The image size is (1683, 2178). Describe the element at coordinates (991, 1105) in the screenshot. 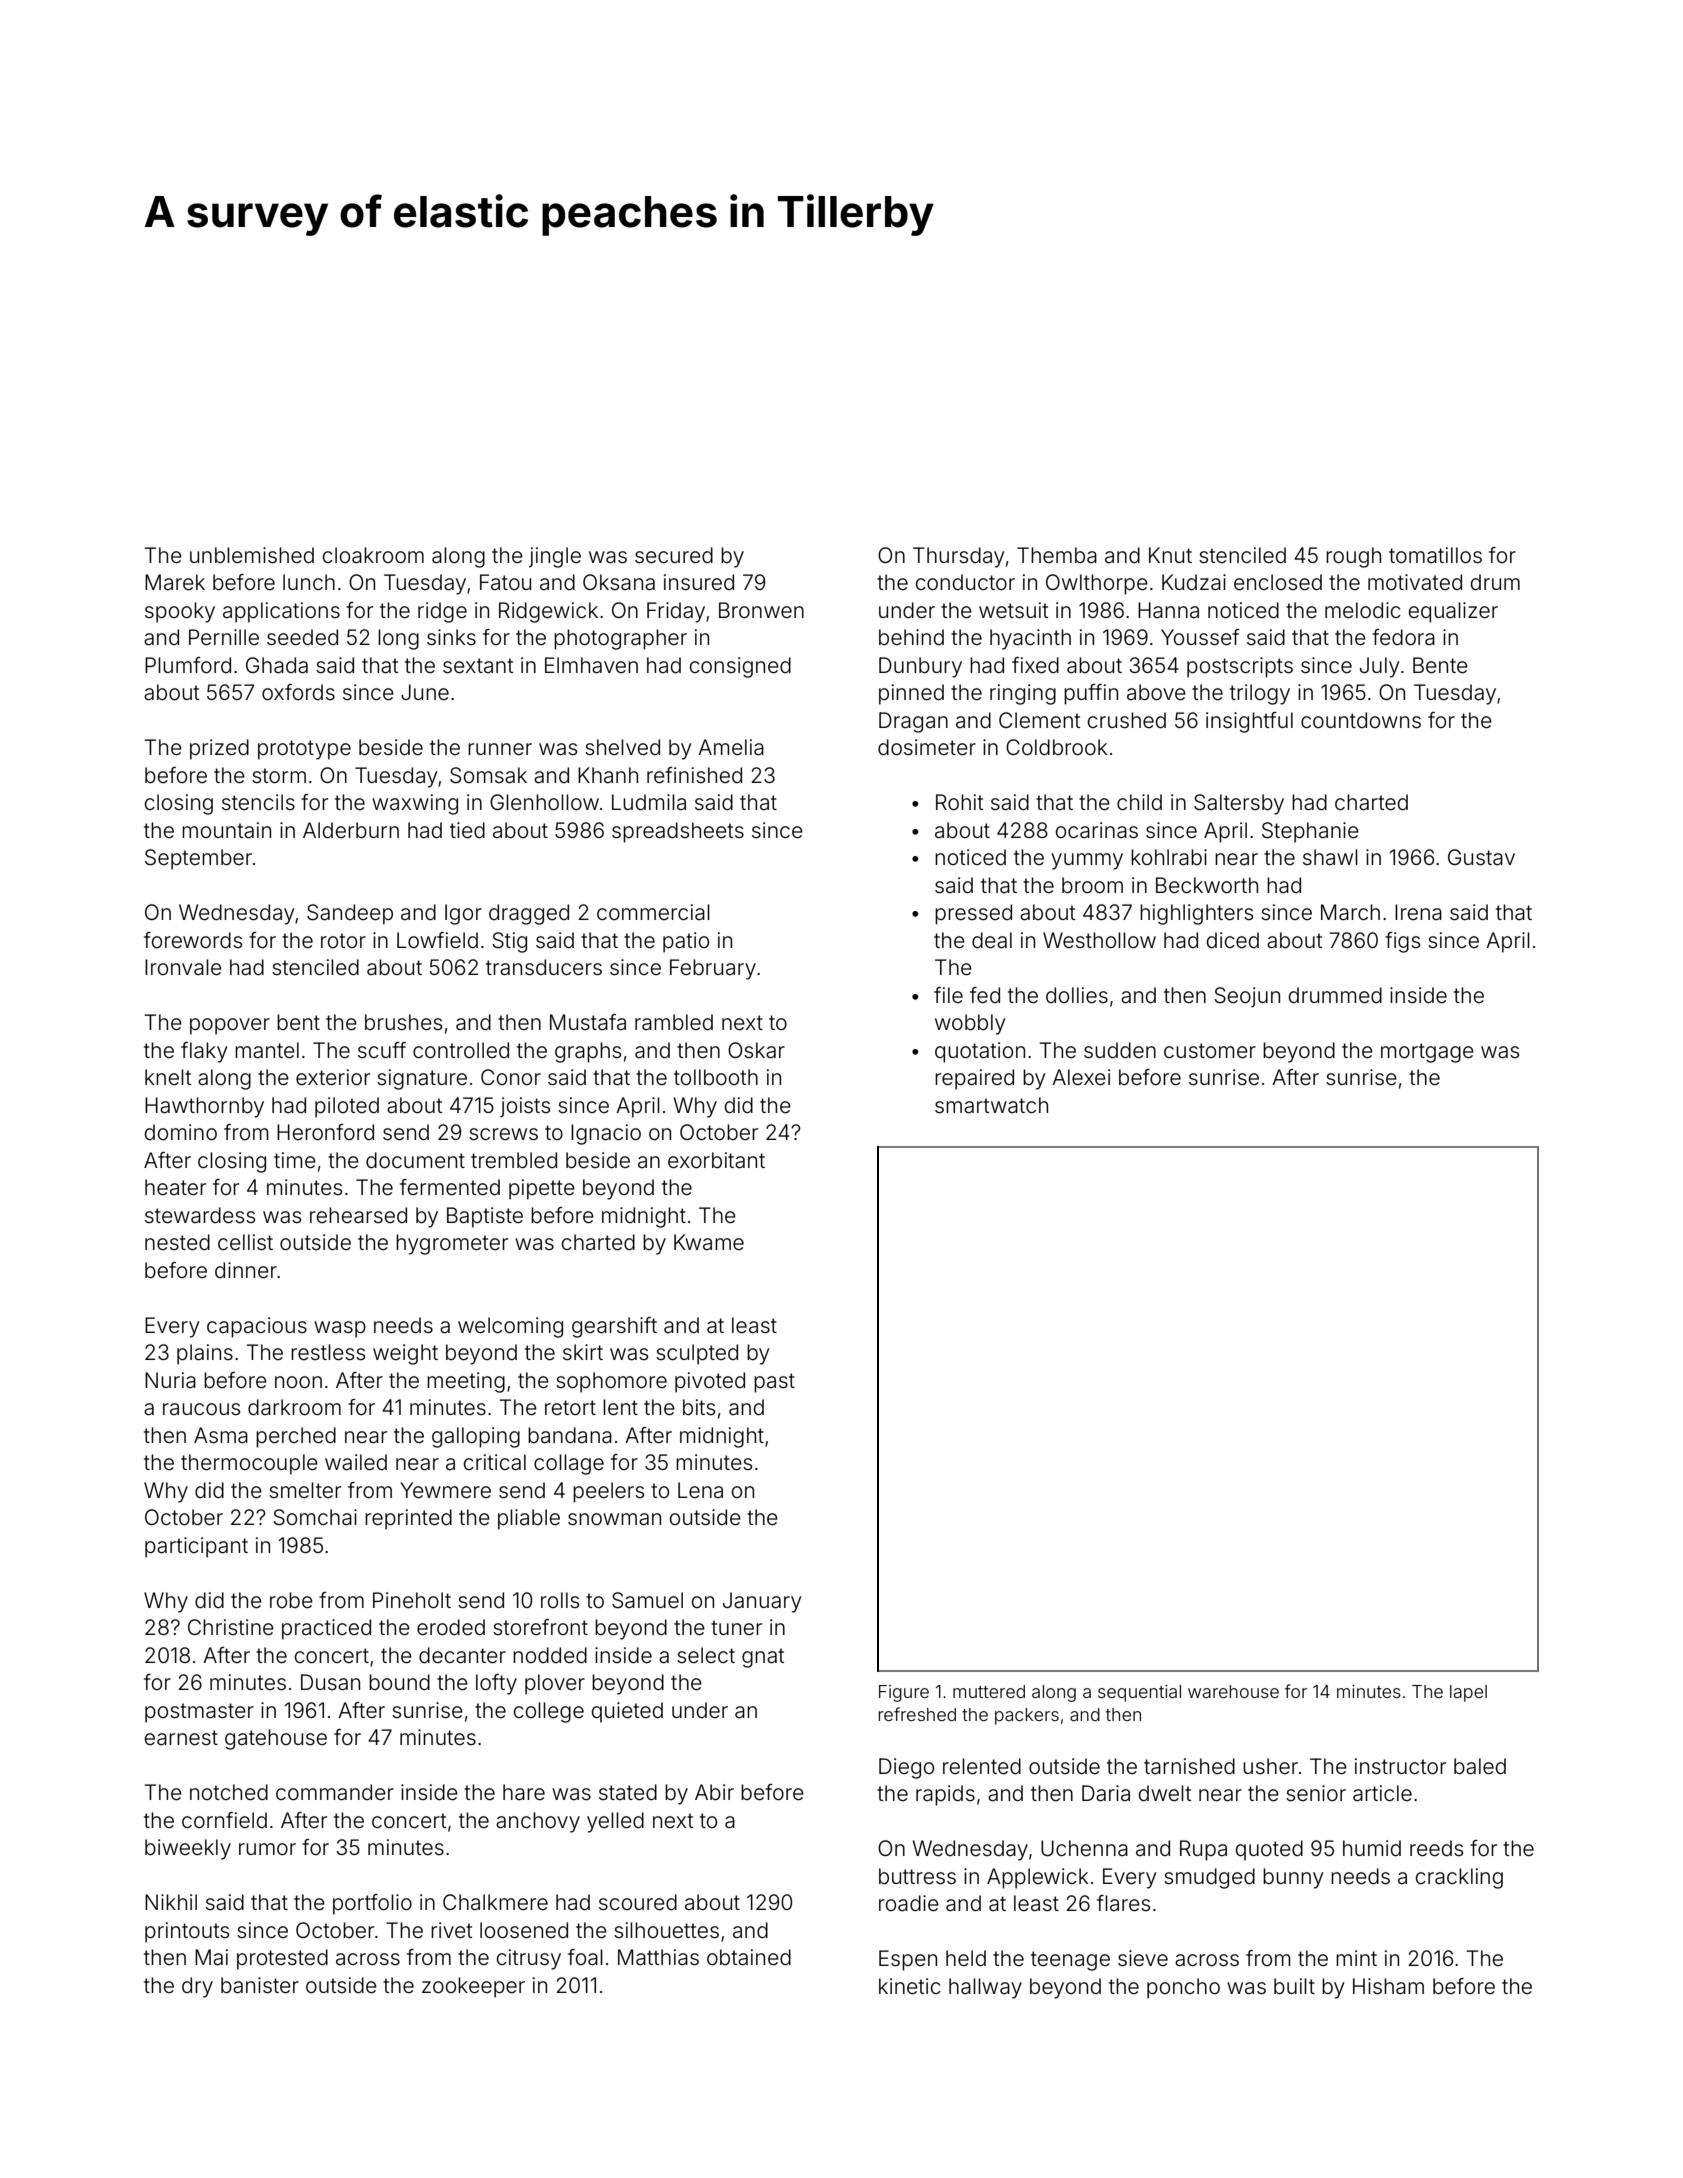

I see `smartwatch` at that location.
